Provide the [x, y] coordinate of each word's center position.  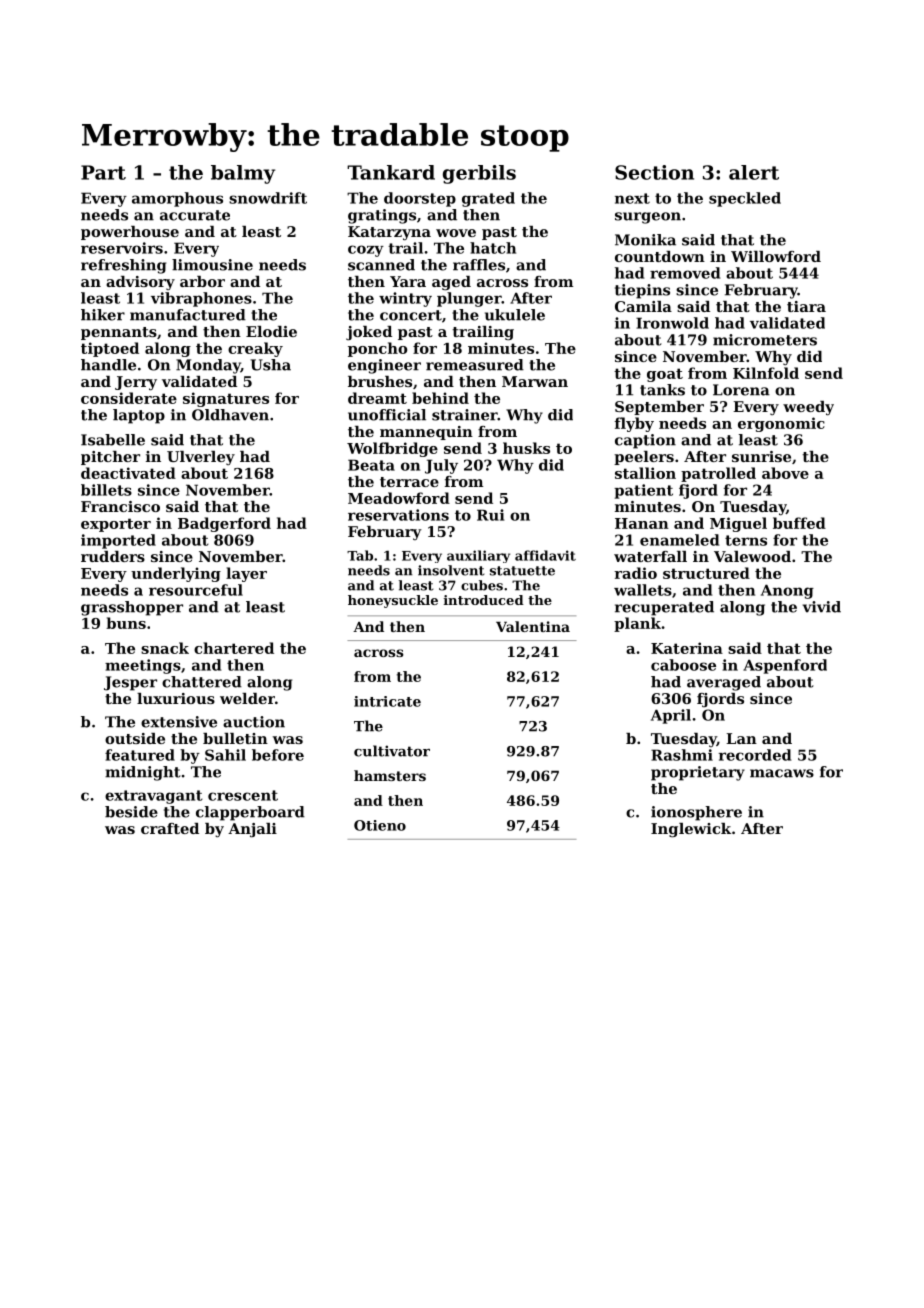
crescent [243, 795]
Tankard [391, 172]
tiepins [642, 291]
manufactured [188, 315]
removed [685, 273]
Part [103, 172]
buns [126, 623]
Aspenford [785, 666]
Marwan [535, 381]
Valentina [533, 626]
